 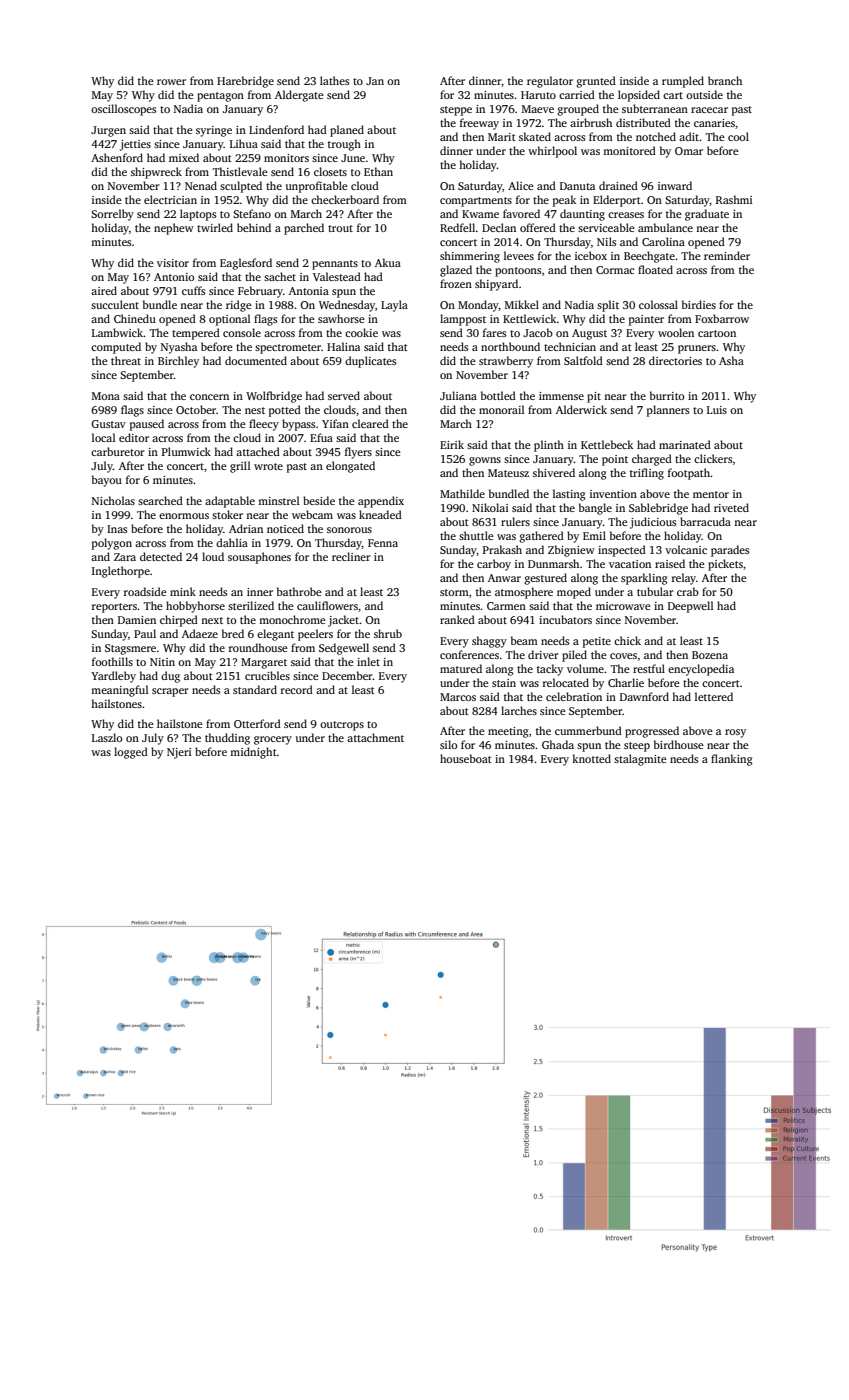 What do you see at coordinates (351, 556) in the screenshot?
I see `recliner` at bounding box center [351, 556].
